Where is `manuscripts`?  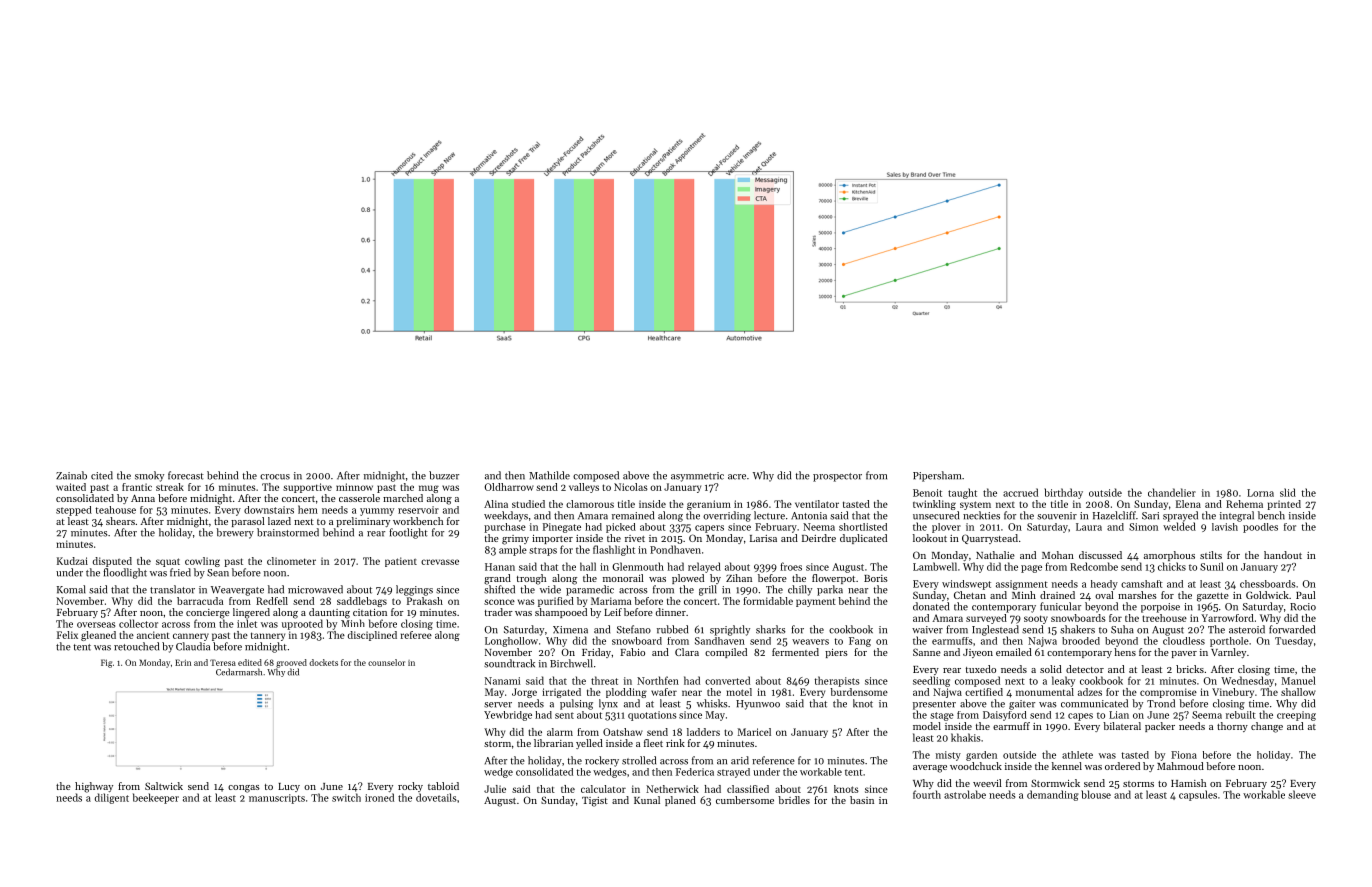
manuscripts is located at coordinates (277, 799).
